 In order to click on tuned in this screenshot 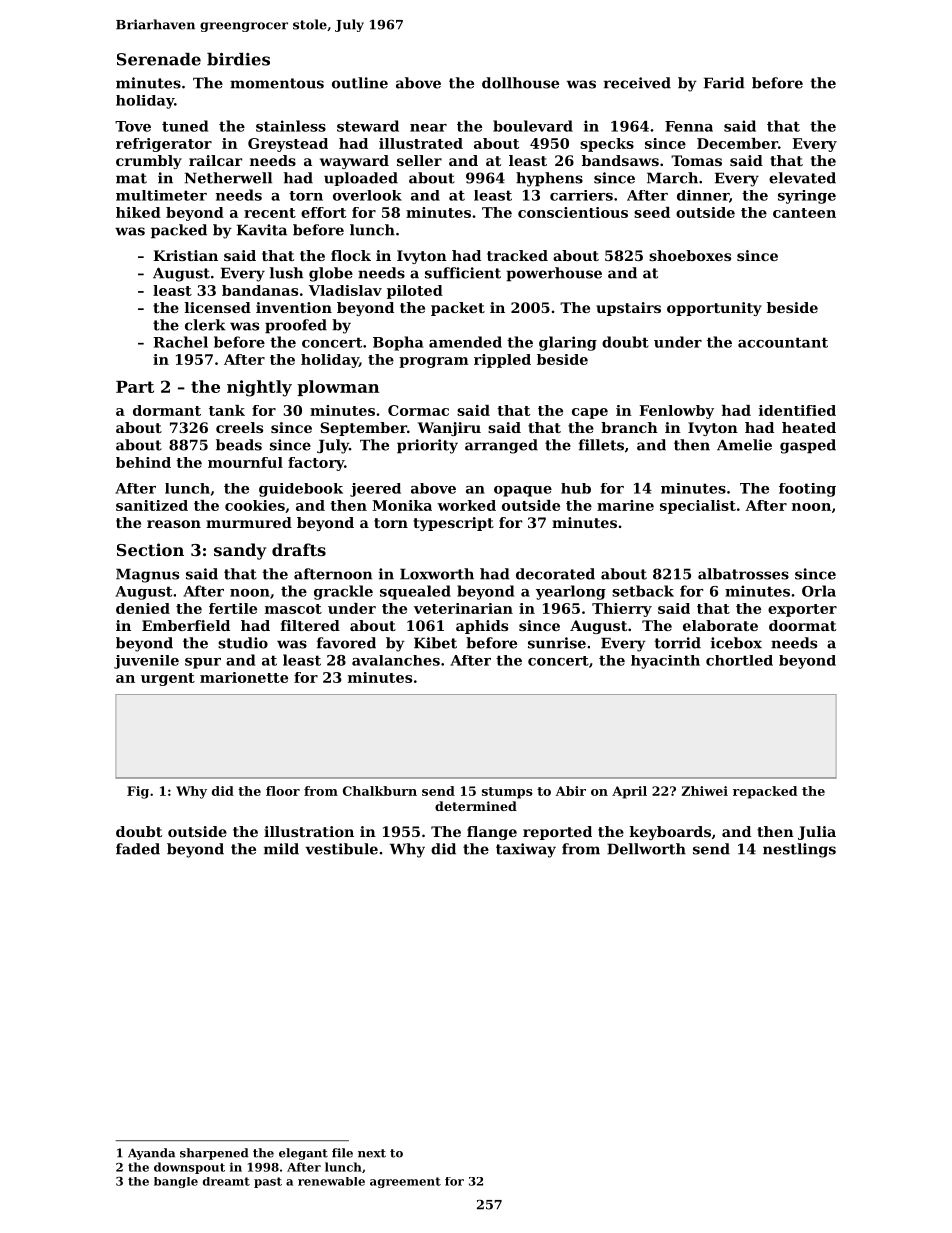, I will do `click(185, 126)`.
